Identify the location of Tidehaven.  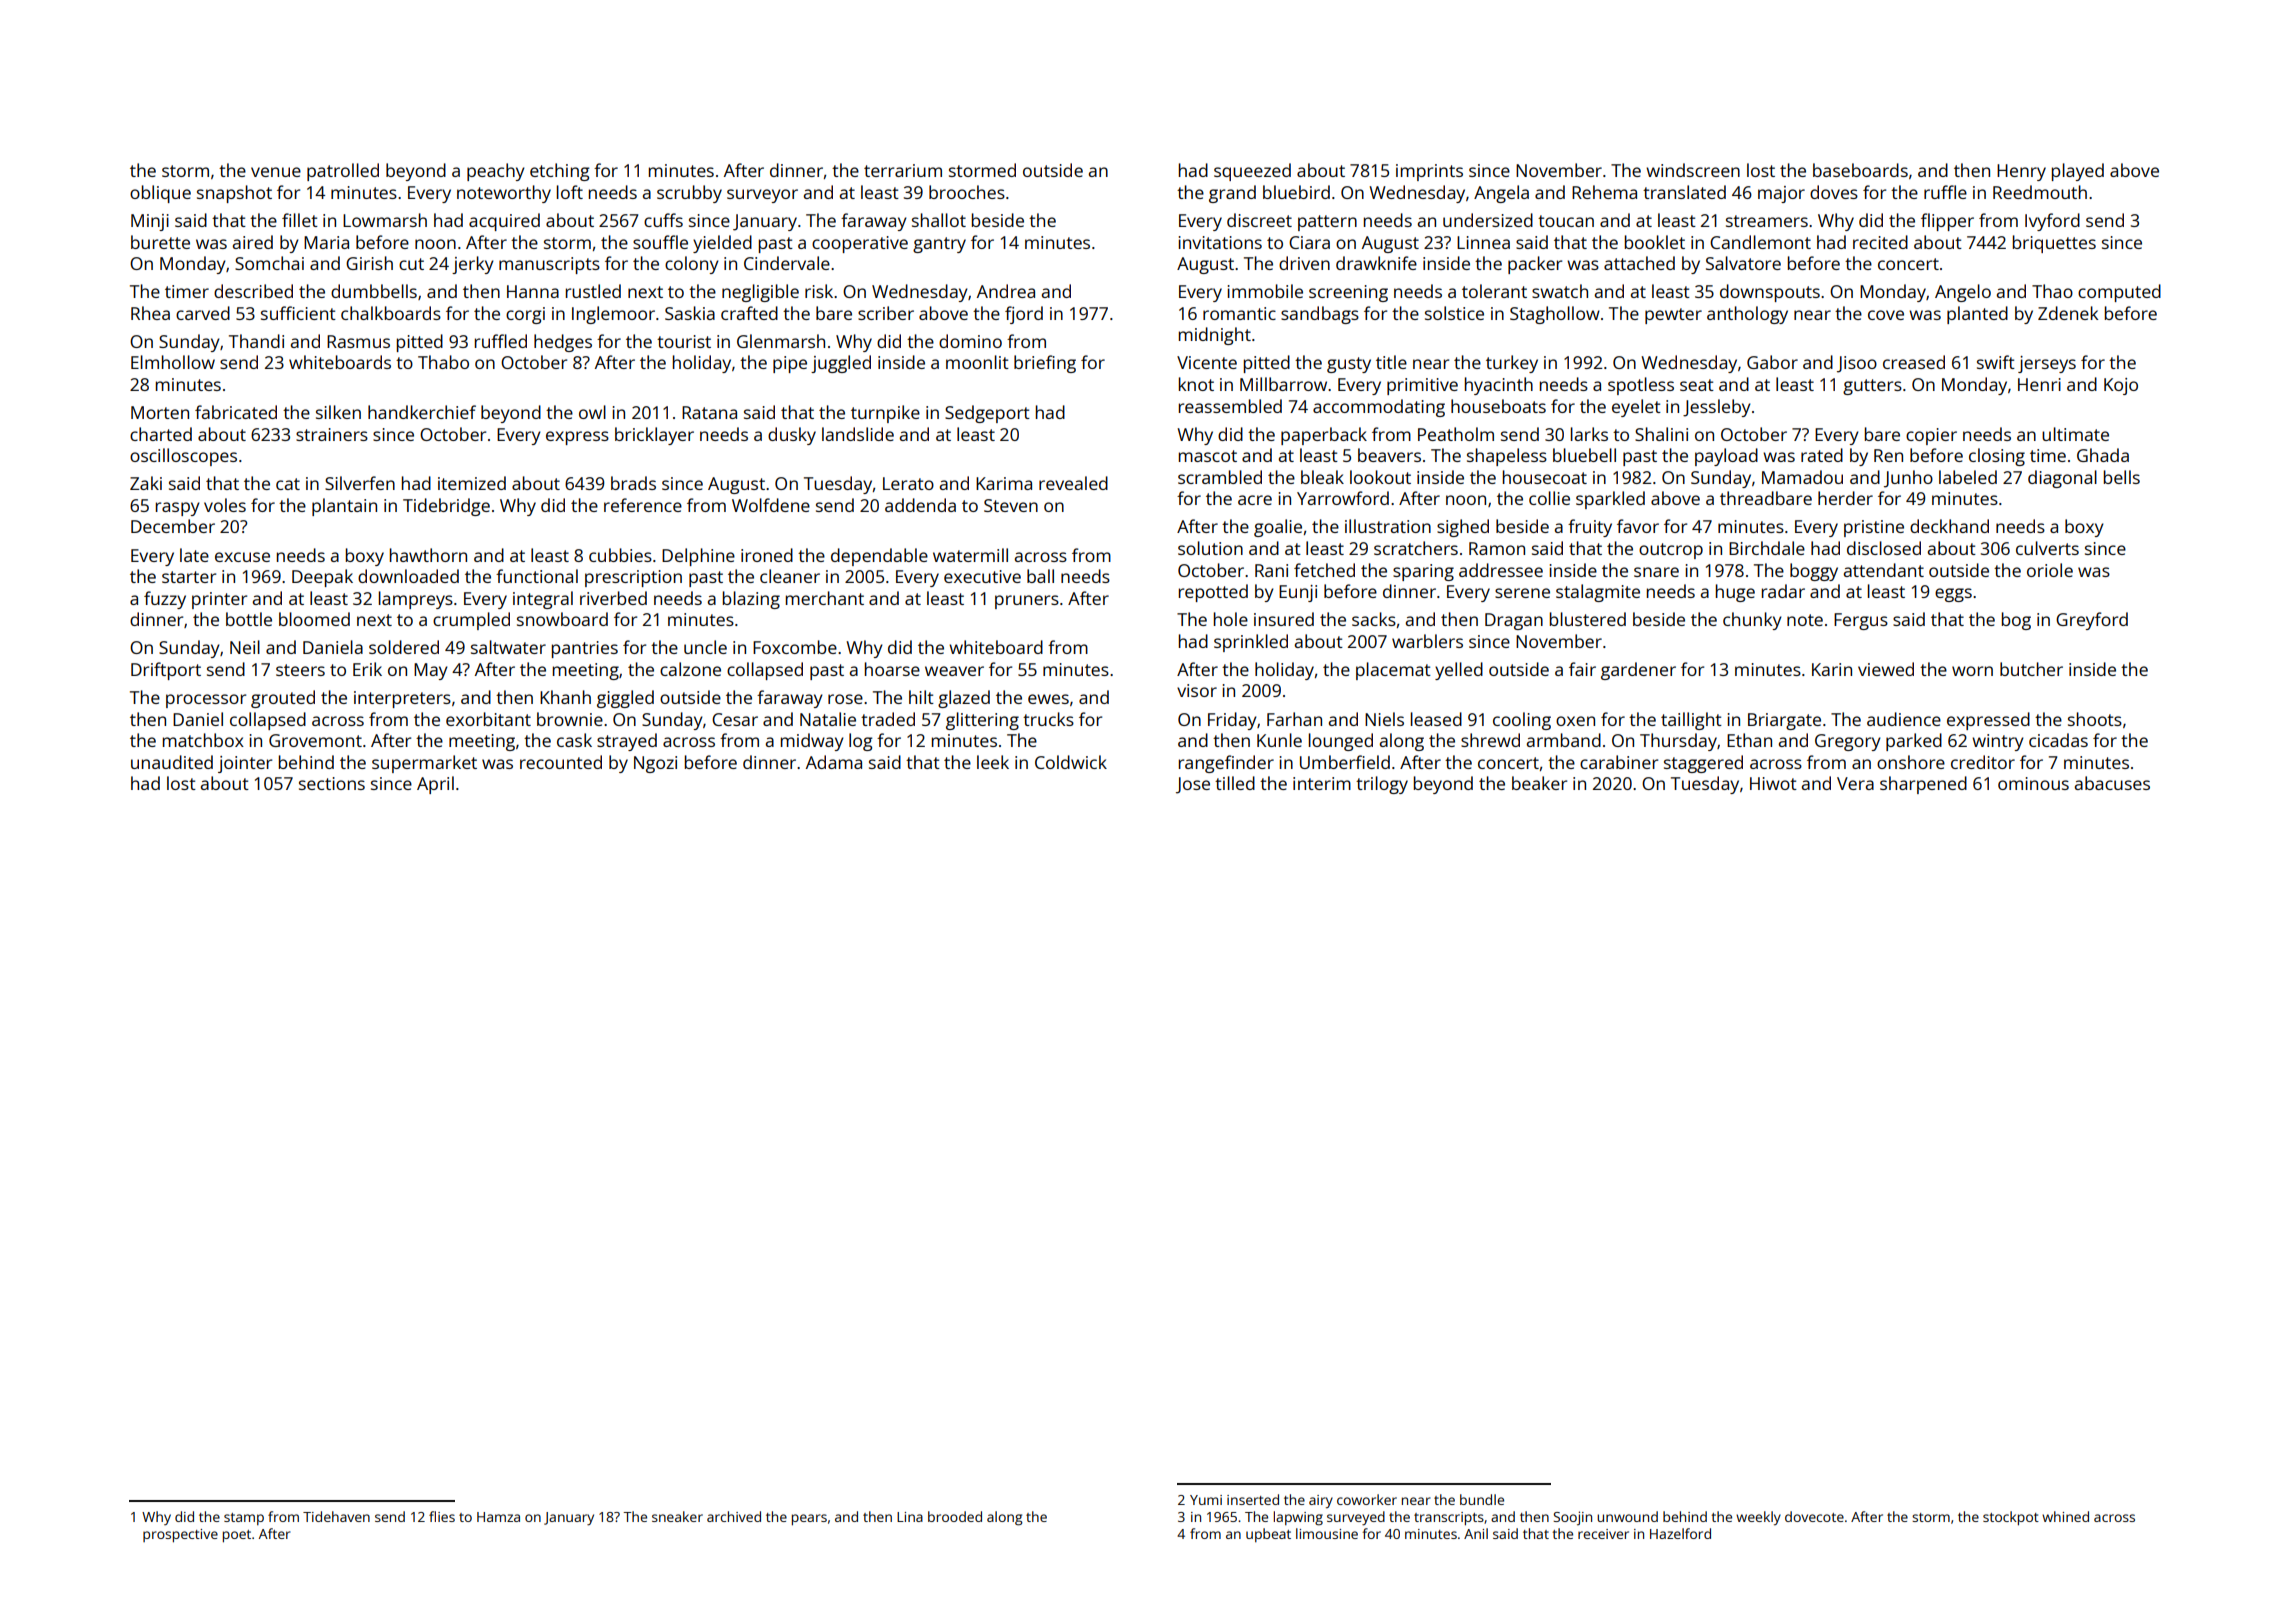
(336, 1516).
